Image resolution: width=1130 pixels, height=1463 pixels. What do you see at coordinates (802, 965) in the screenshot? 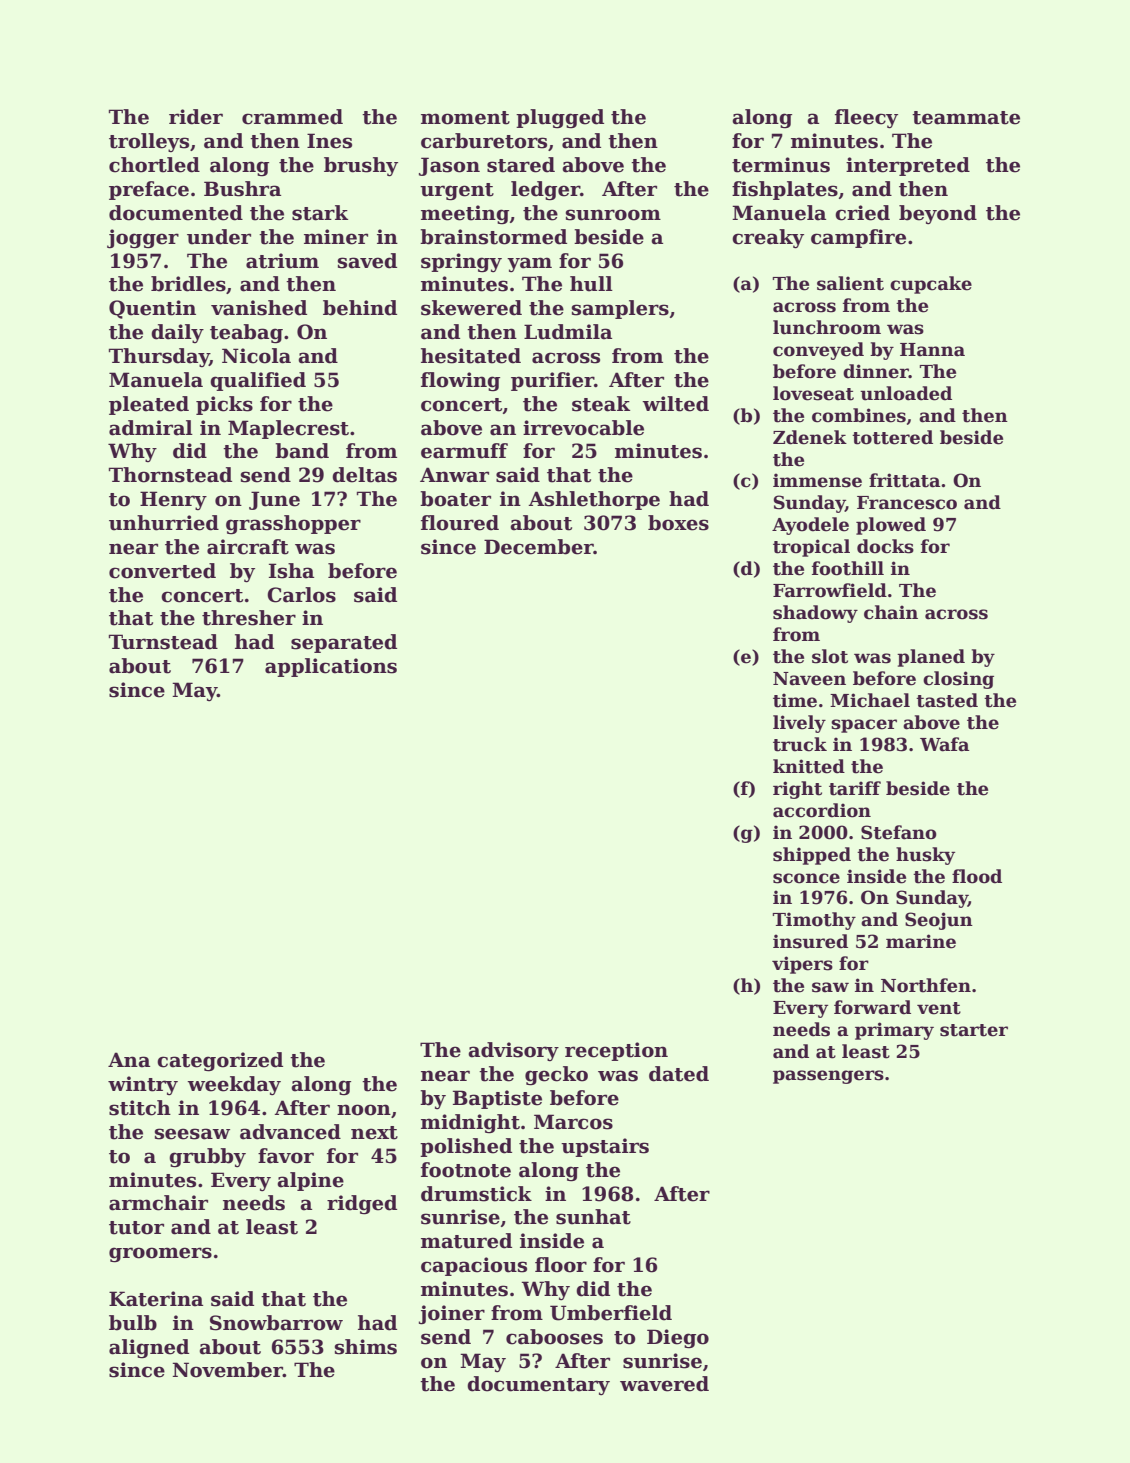
I see `vipers` at bounding box center [802, 965].
